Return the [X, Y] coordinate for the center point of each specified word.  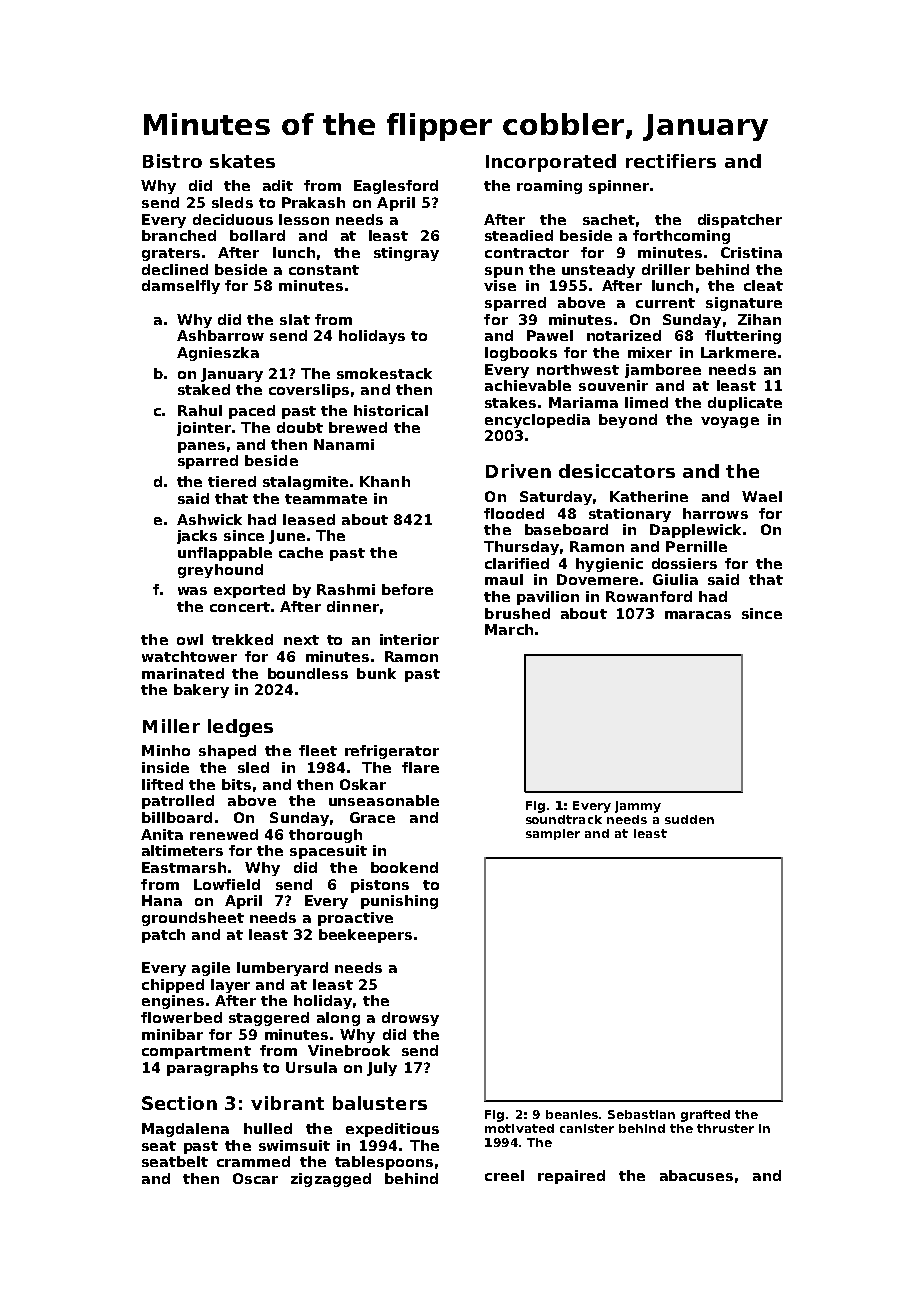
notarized [624, 335]
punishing [399, 902]
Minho [166, 750]
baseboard [566, 529]
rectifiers [671, 161]
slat [295, 319]
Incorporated [551, 163]
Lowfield [227, 884]
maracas [698, 615]
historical [391, 410]
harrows [715, 513]
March [509, 629]
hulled [268, 1128]
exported [249, 591]
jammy [638, 807]
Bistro [172, 161]
